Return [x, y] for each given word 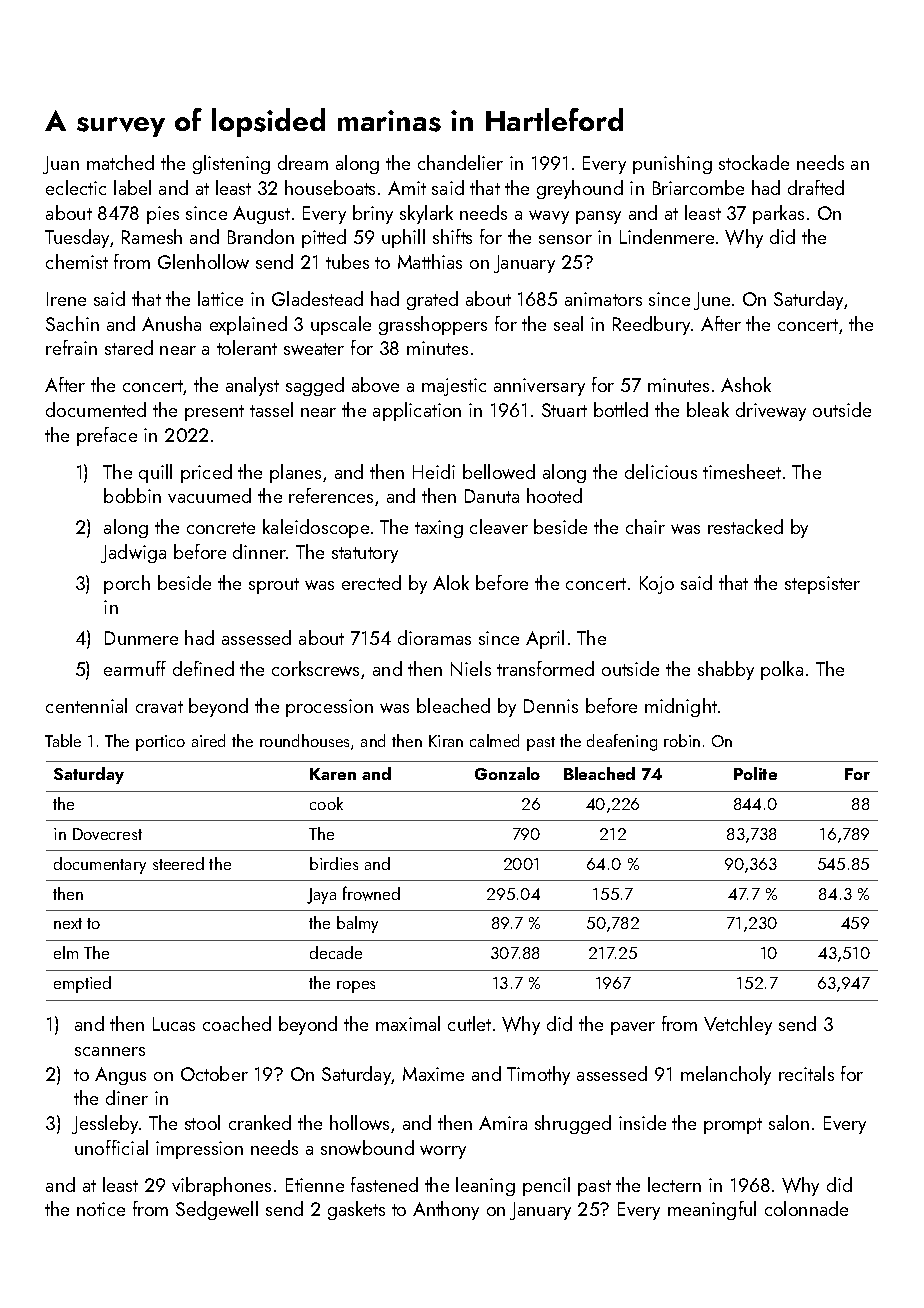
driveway [771, 411]
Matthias [430, 261]
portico [160, 743]
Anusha [171, 323]
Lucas [174, 1024]
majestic [454, 387]
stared [129, 347]
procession [329, 708]
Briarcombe [698, 187]
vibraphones [221, 1186]
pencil [546, 1186]
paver [633, 1028]
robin [682, 740]
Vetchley [738, 1025]
